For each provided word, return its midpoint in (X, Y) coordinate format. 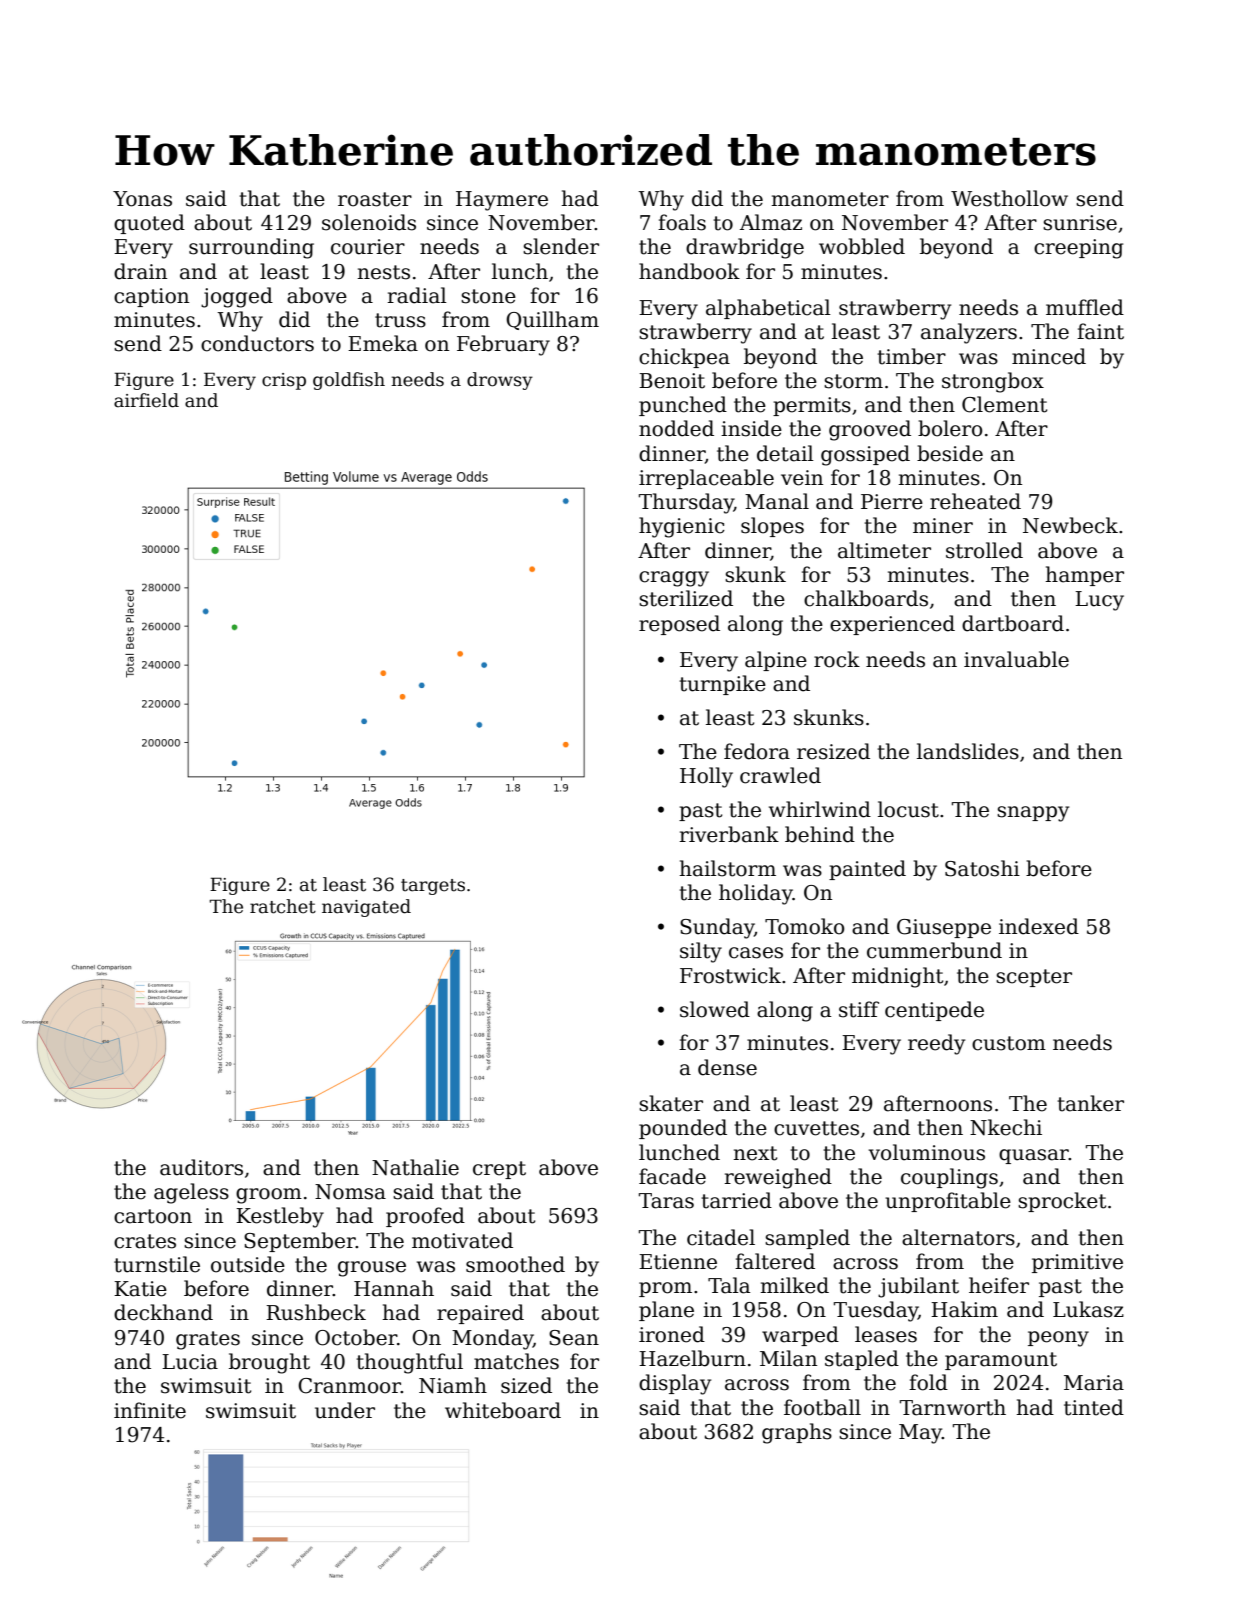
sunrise (1080, 223)
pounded (683, 1129)
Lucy (1099, 601)
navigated (366, 908)
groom (269, 1196)
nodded (676, 428)
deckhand (163, 1312)
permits (812, 406)
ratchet (283, 906)
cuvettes (816, 1128)
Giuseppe (944, 928)
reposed (679, 625)
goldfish (349, 381)
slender (561, 246)
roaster (375, 199)
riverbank (729, 834)
